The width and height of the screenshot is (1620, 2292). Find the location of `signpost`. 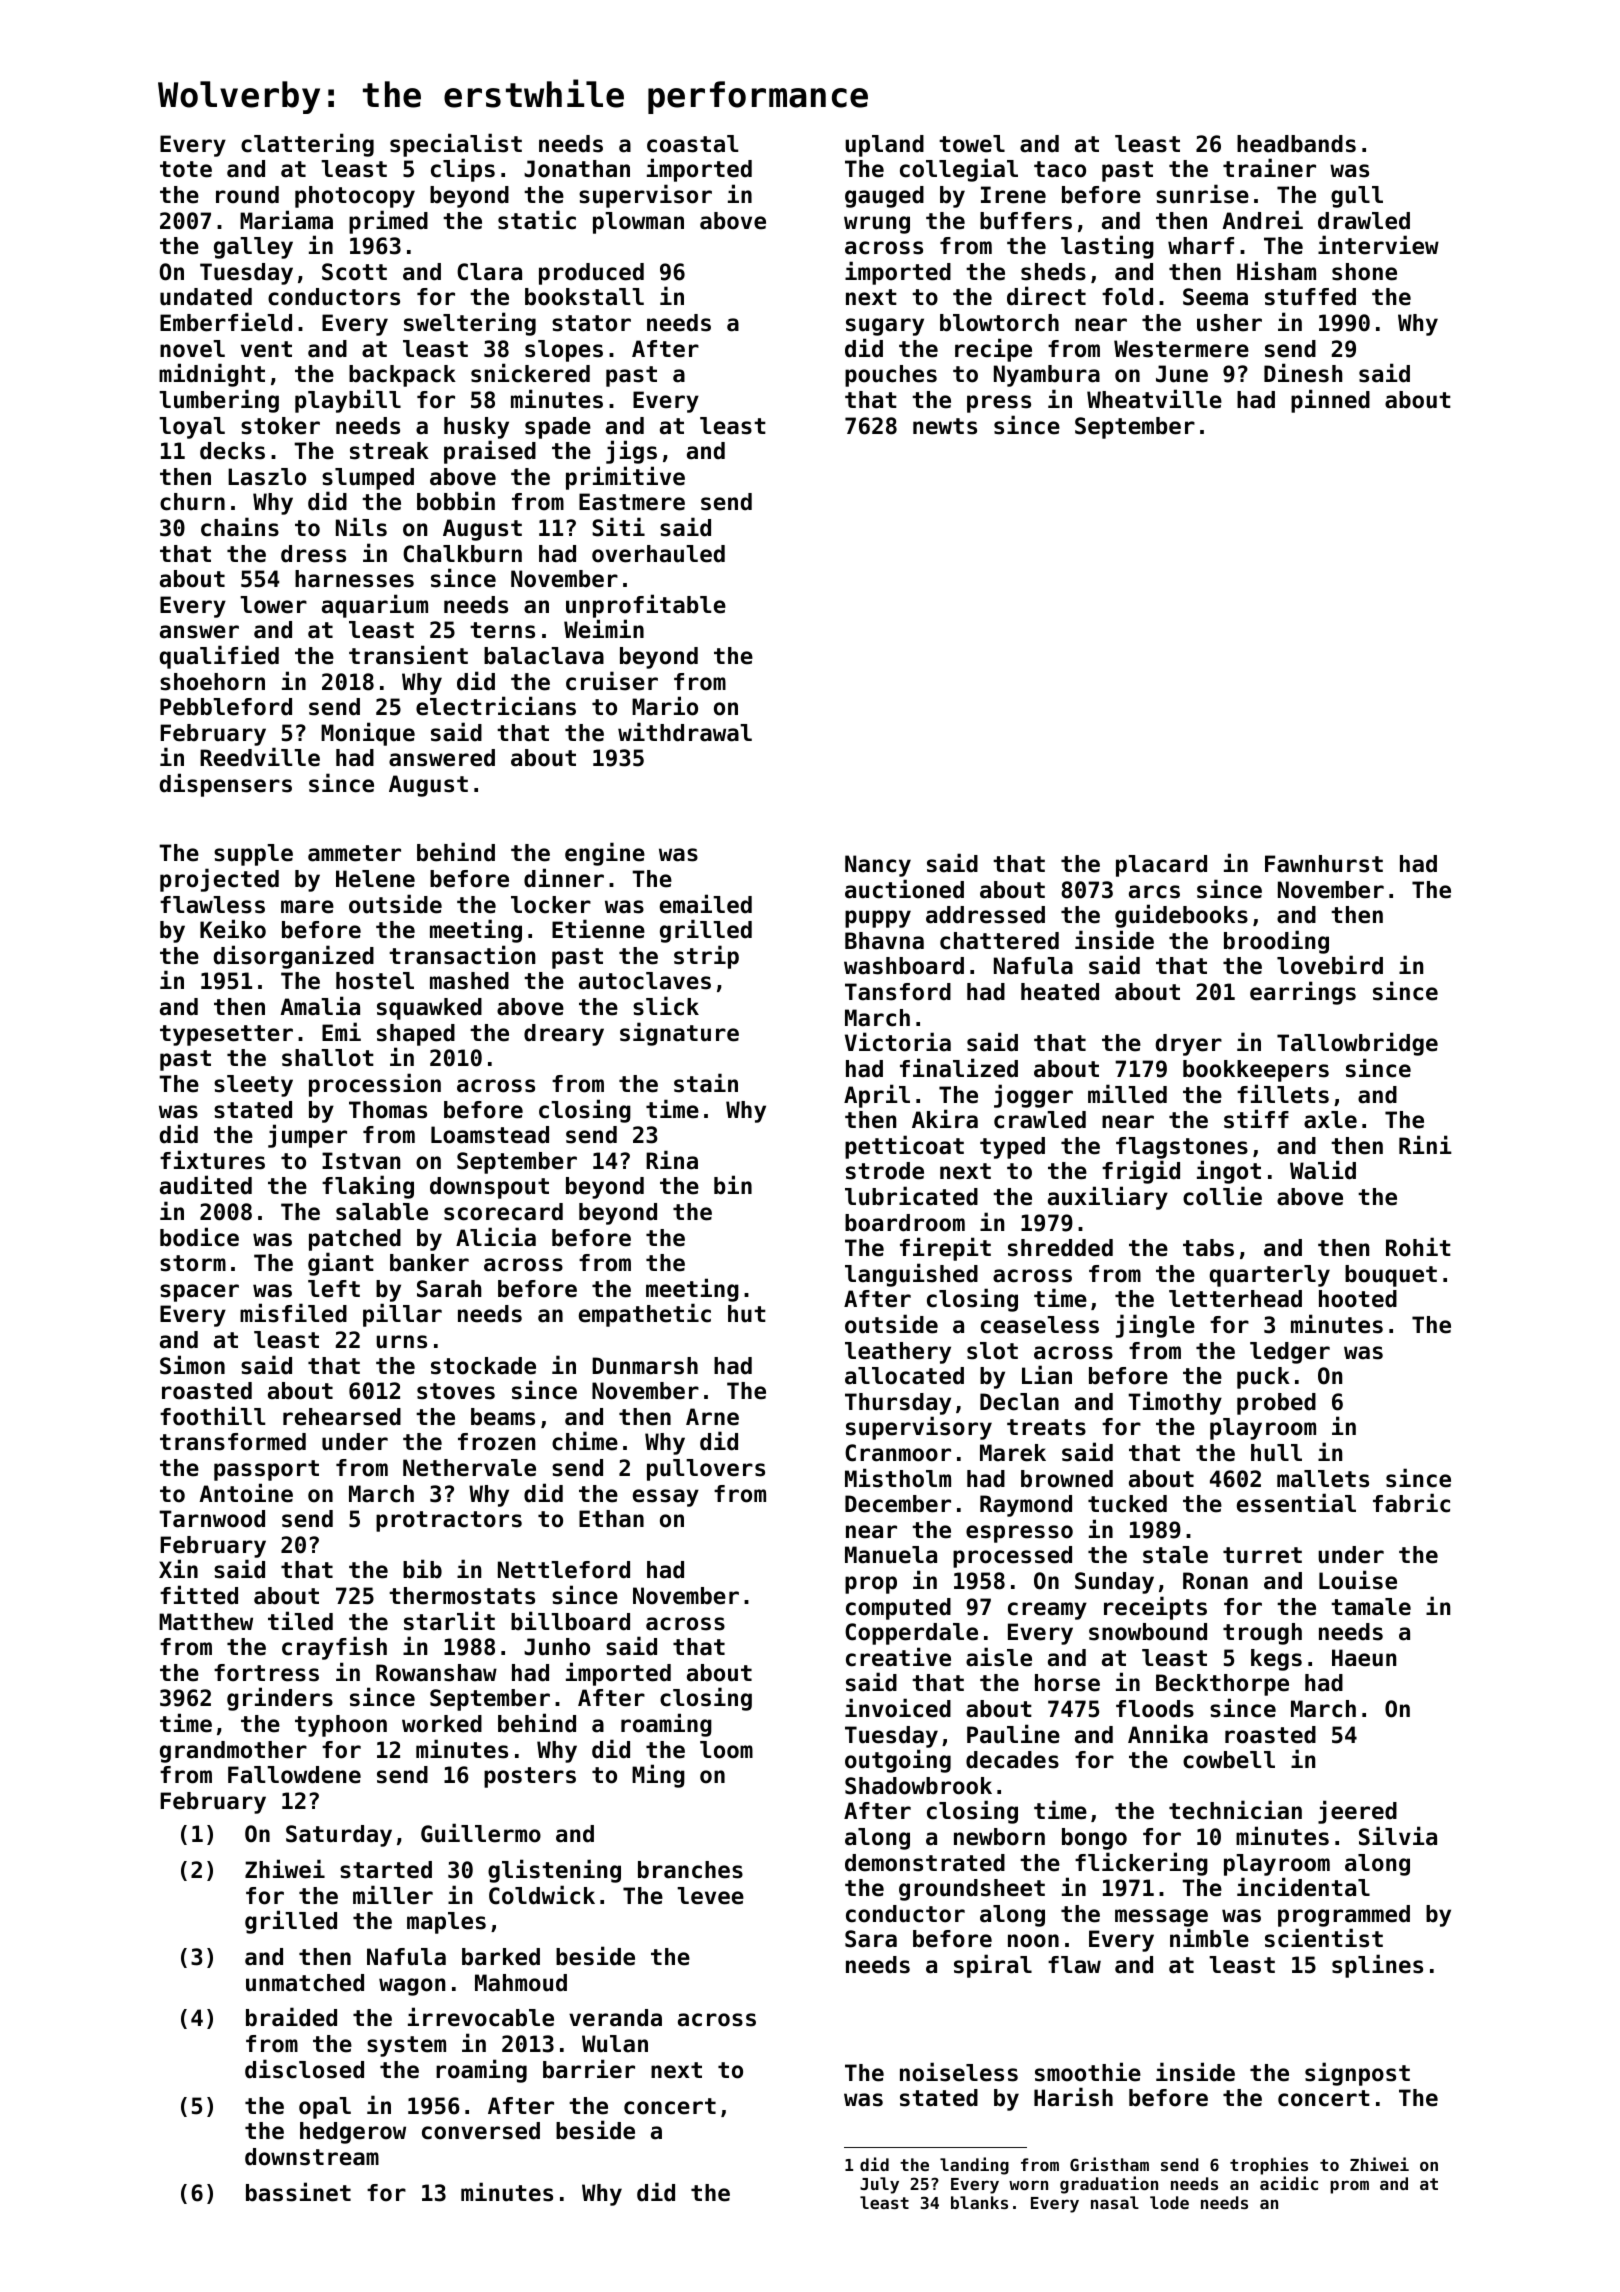

signpost is located at coordinates (1357, 2074).
